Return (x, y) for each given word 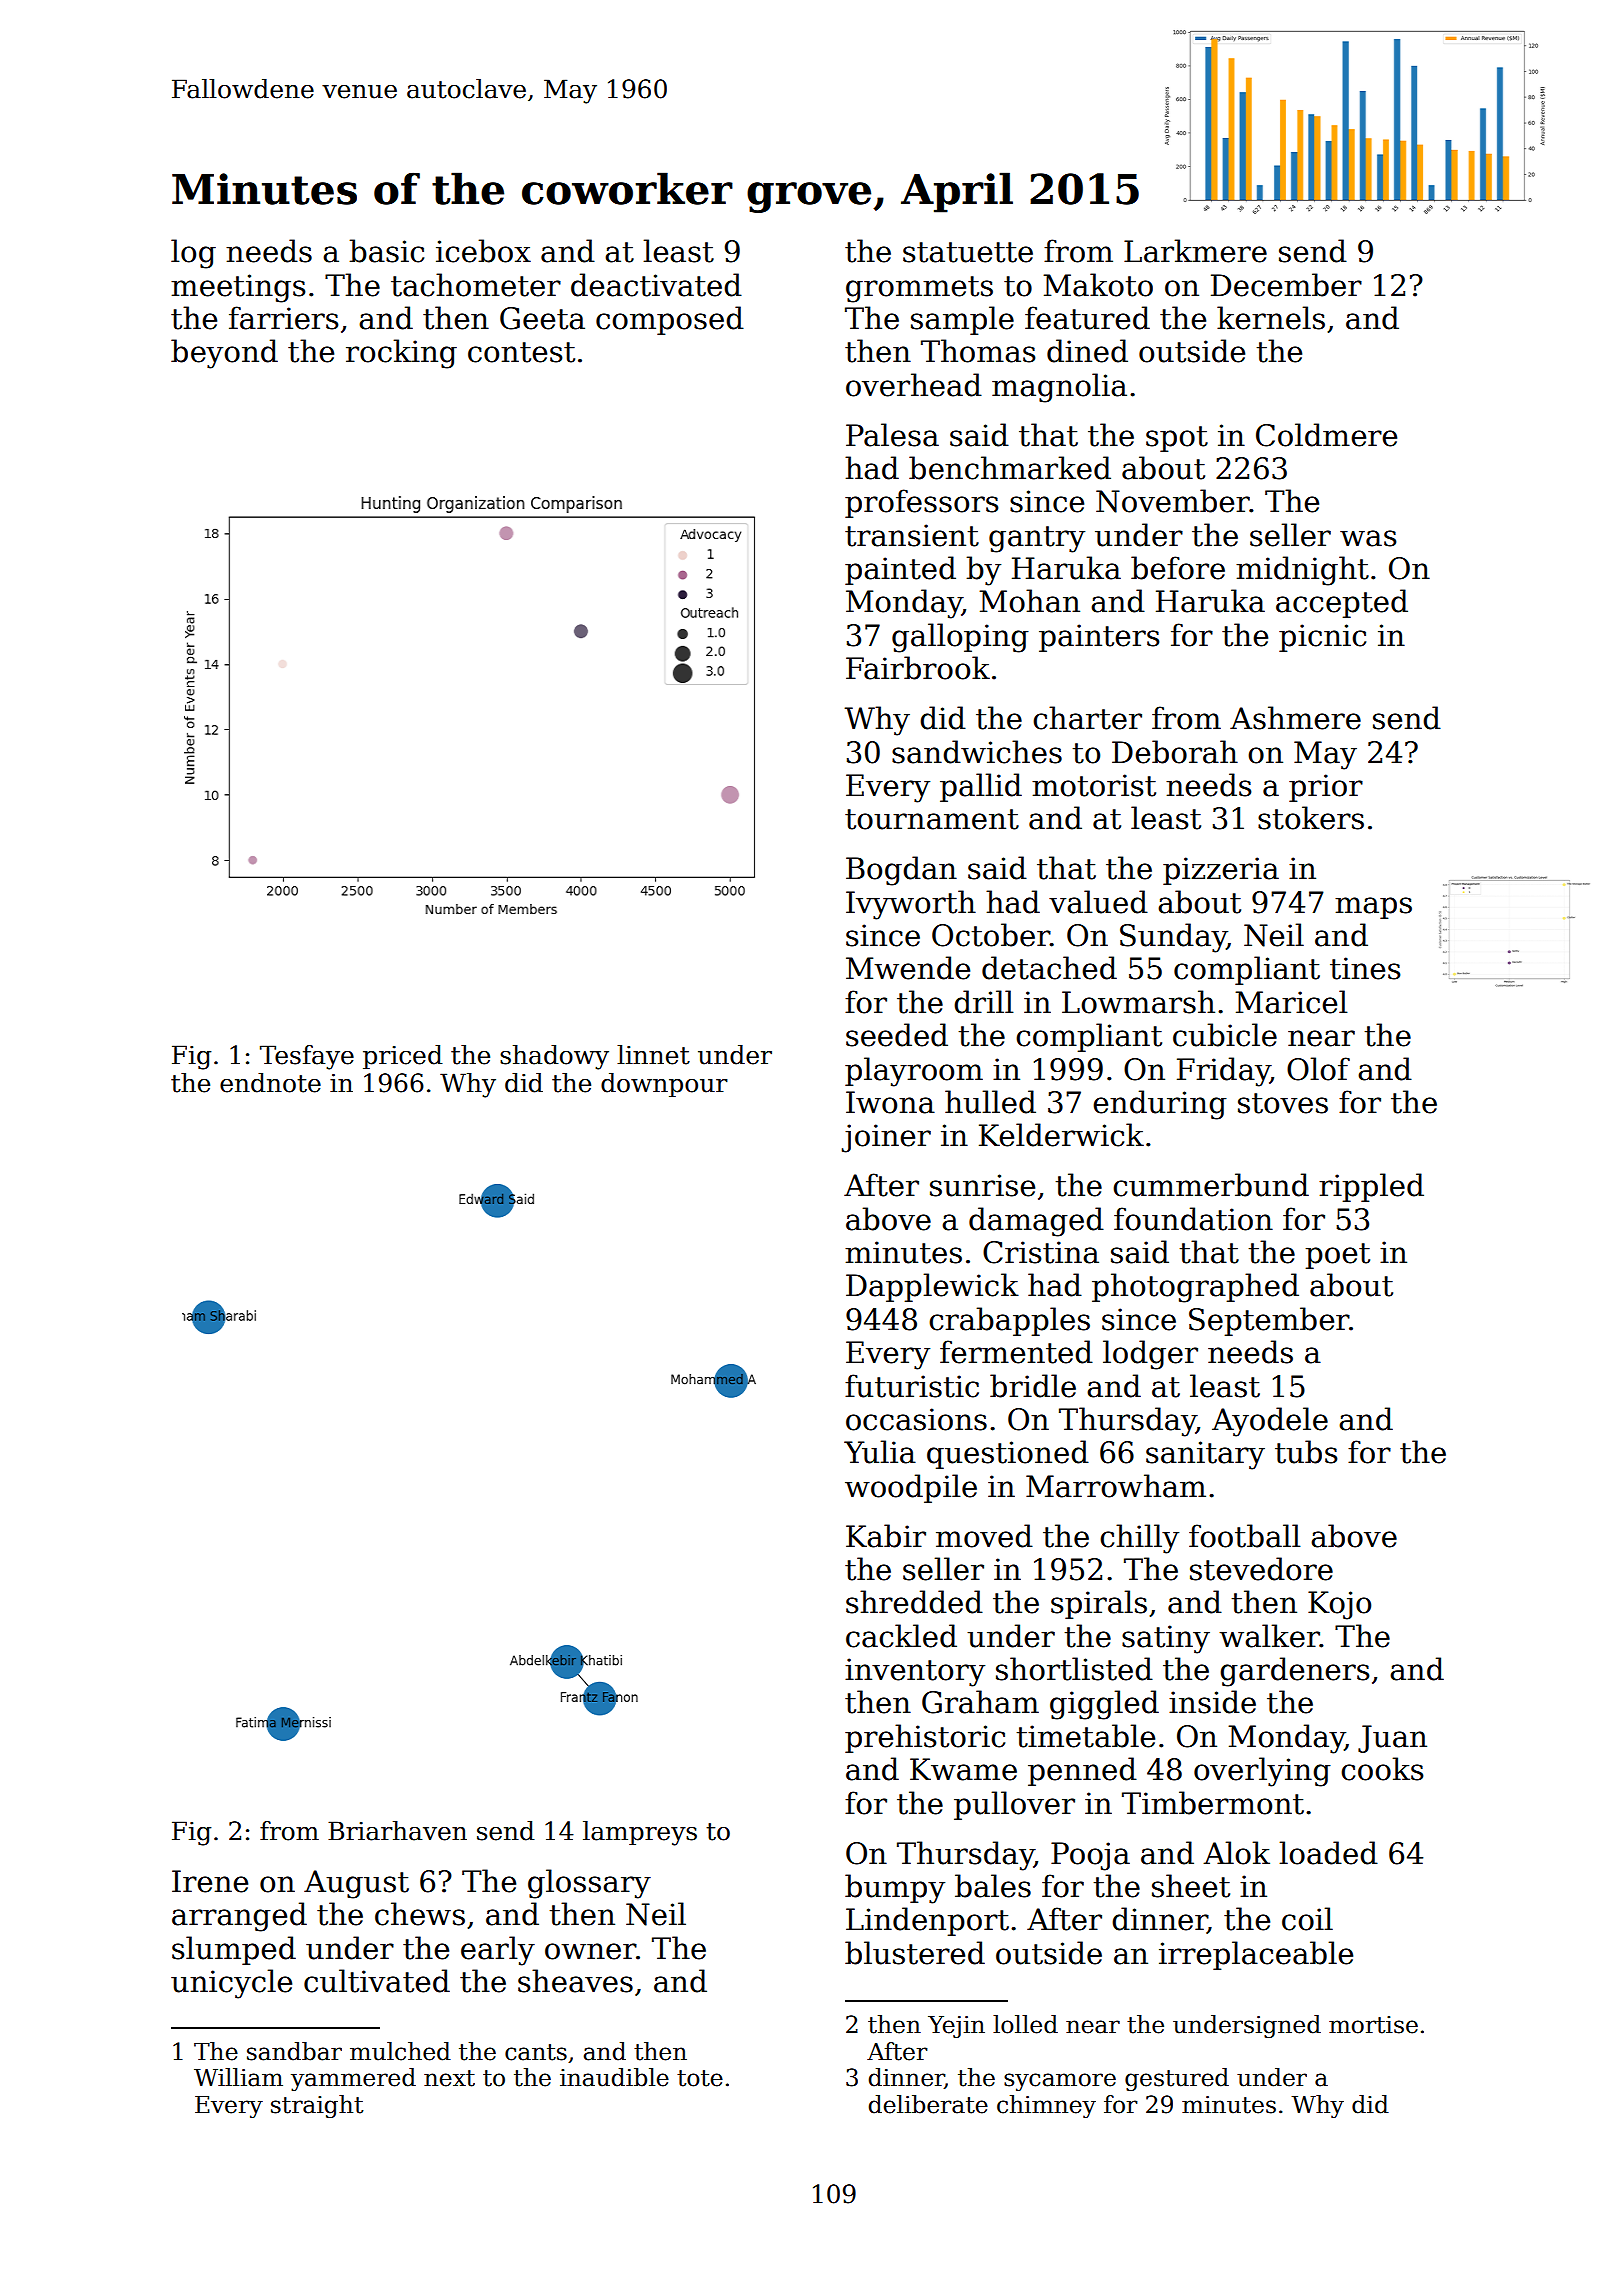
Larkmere (1195, 251)
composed (670, 320)
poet (1338, 1256)
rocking (401, 354)
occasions (916, 1419)
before (1178, 568)
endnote (270, 1083)
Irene (210, 1881)
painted (900, 570)
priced (403, 1057)
